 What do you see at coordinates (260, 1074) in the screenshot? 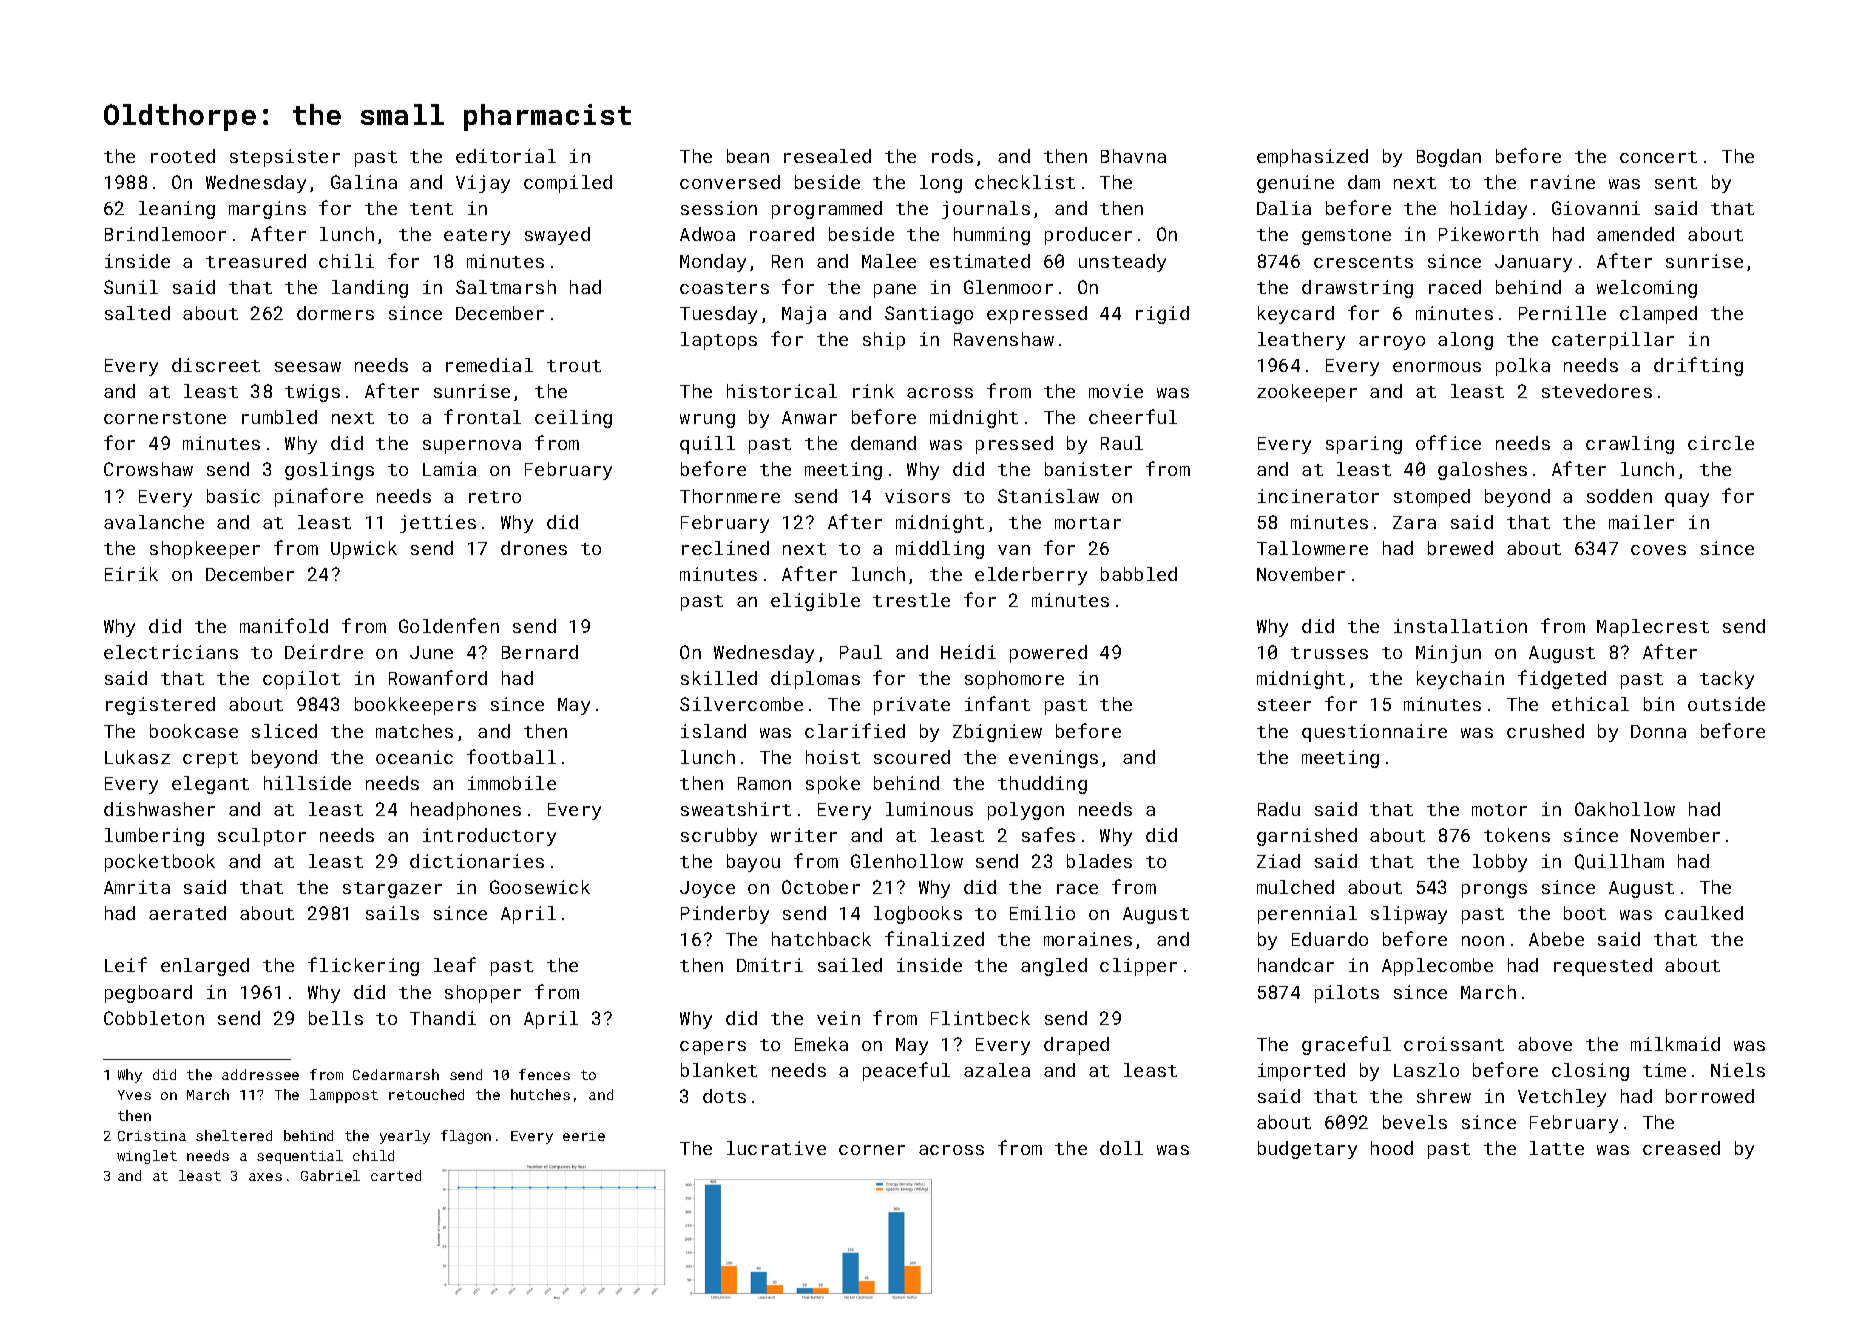
I see `addressee` at bounding box center [260, 1074].
